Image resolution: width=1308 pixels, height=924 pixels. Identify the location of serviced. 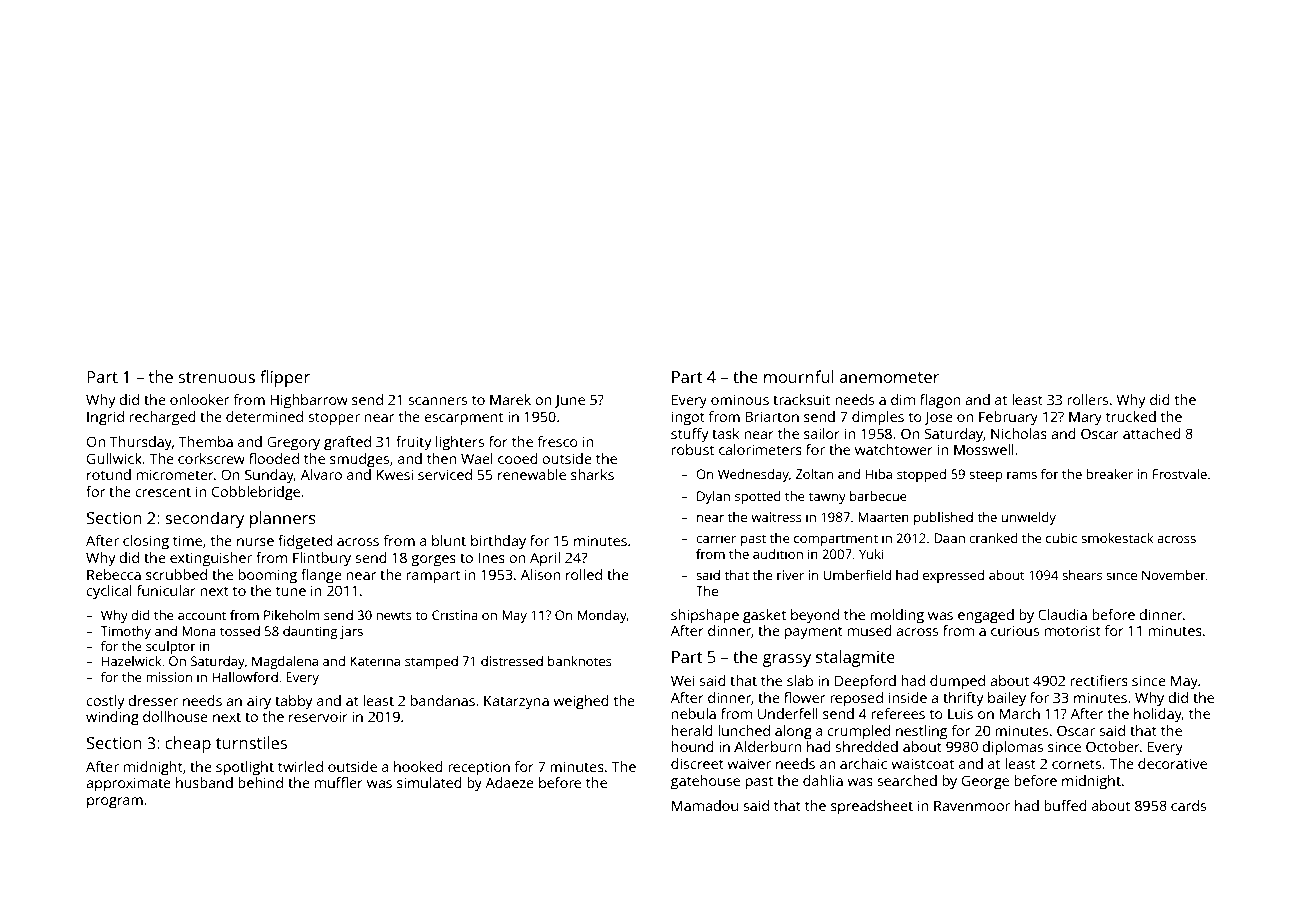
(445, 474).
